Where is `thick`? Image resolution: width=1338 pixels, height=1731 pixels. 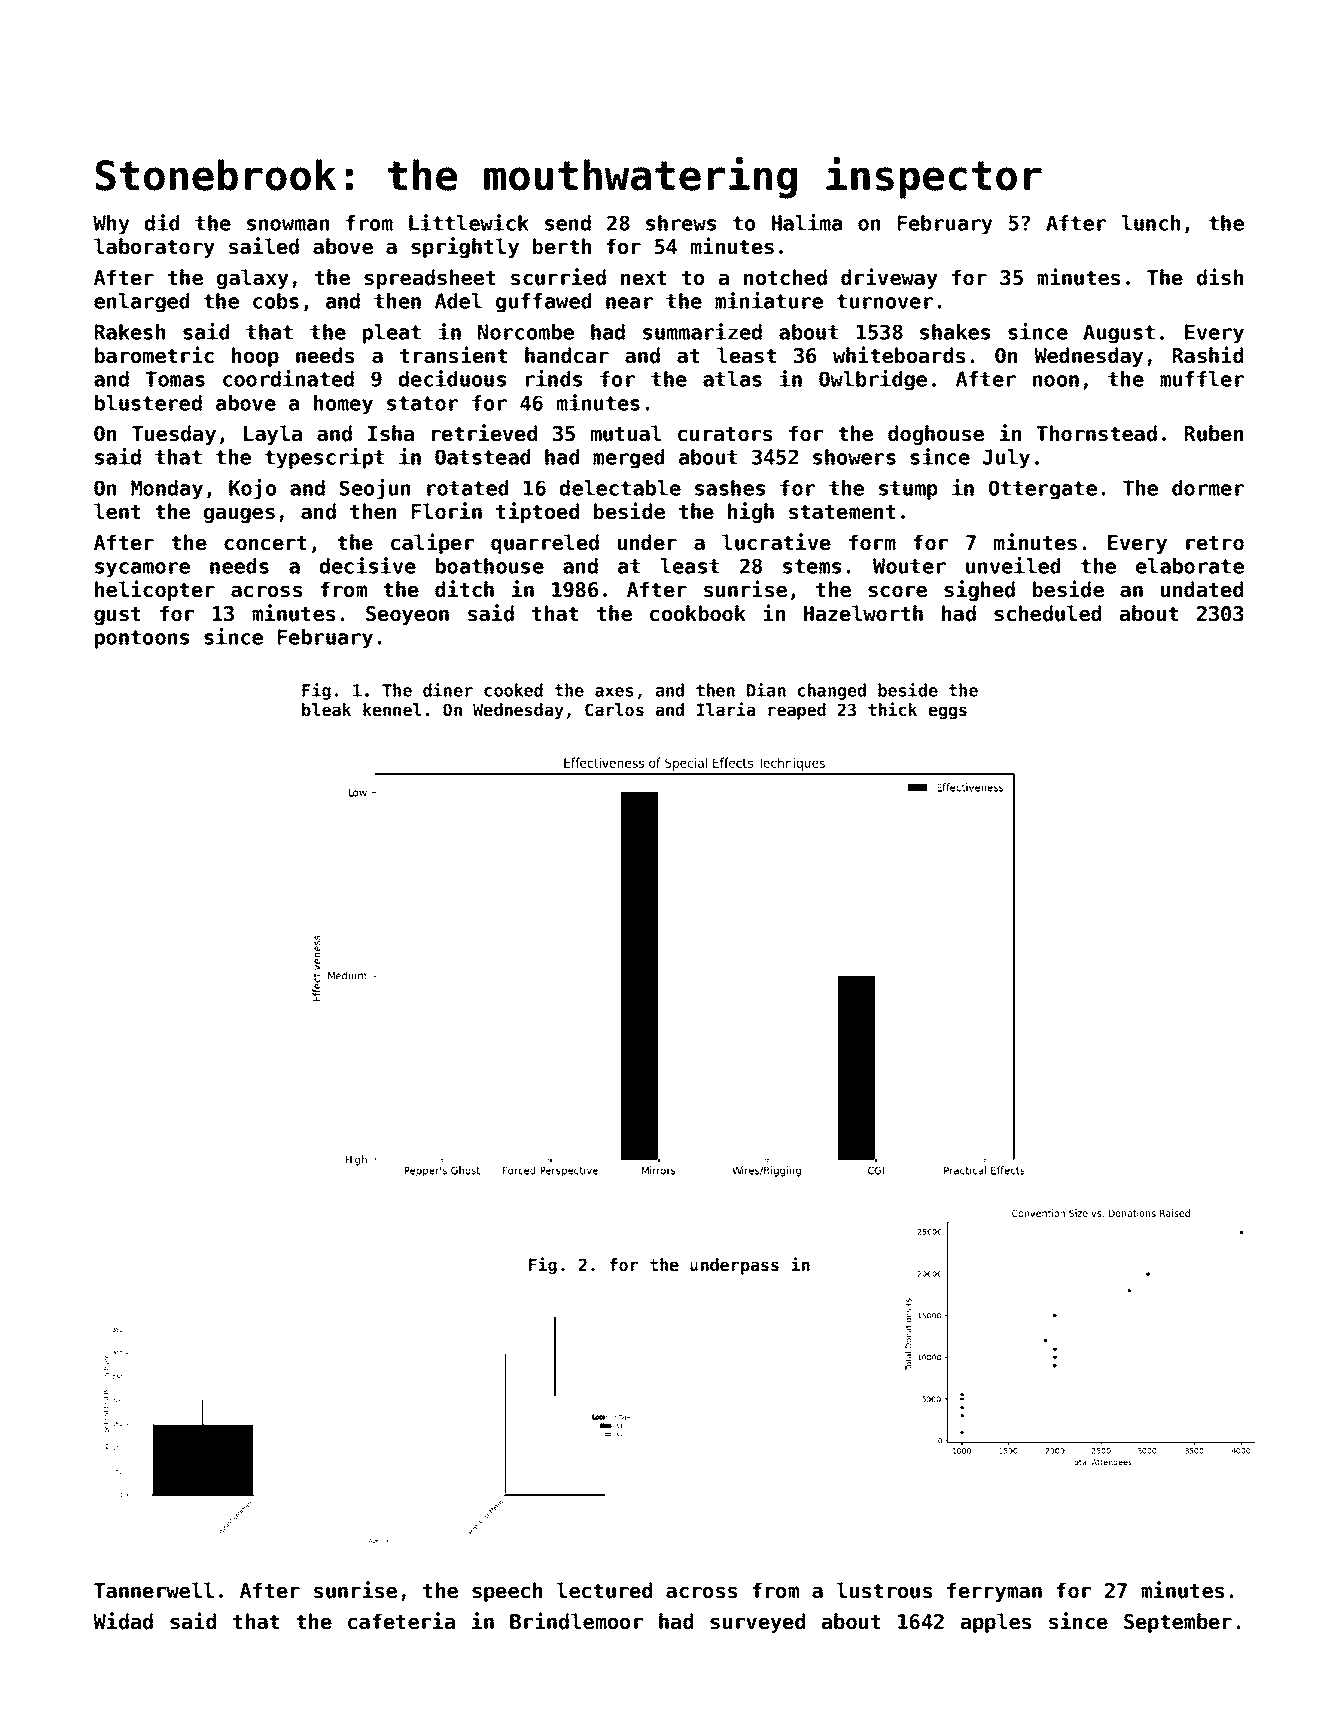 thick is located at coordinates (892, 709).
